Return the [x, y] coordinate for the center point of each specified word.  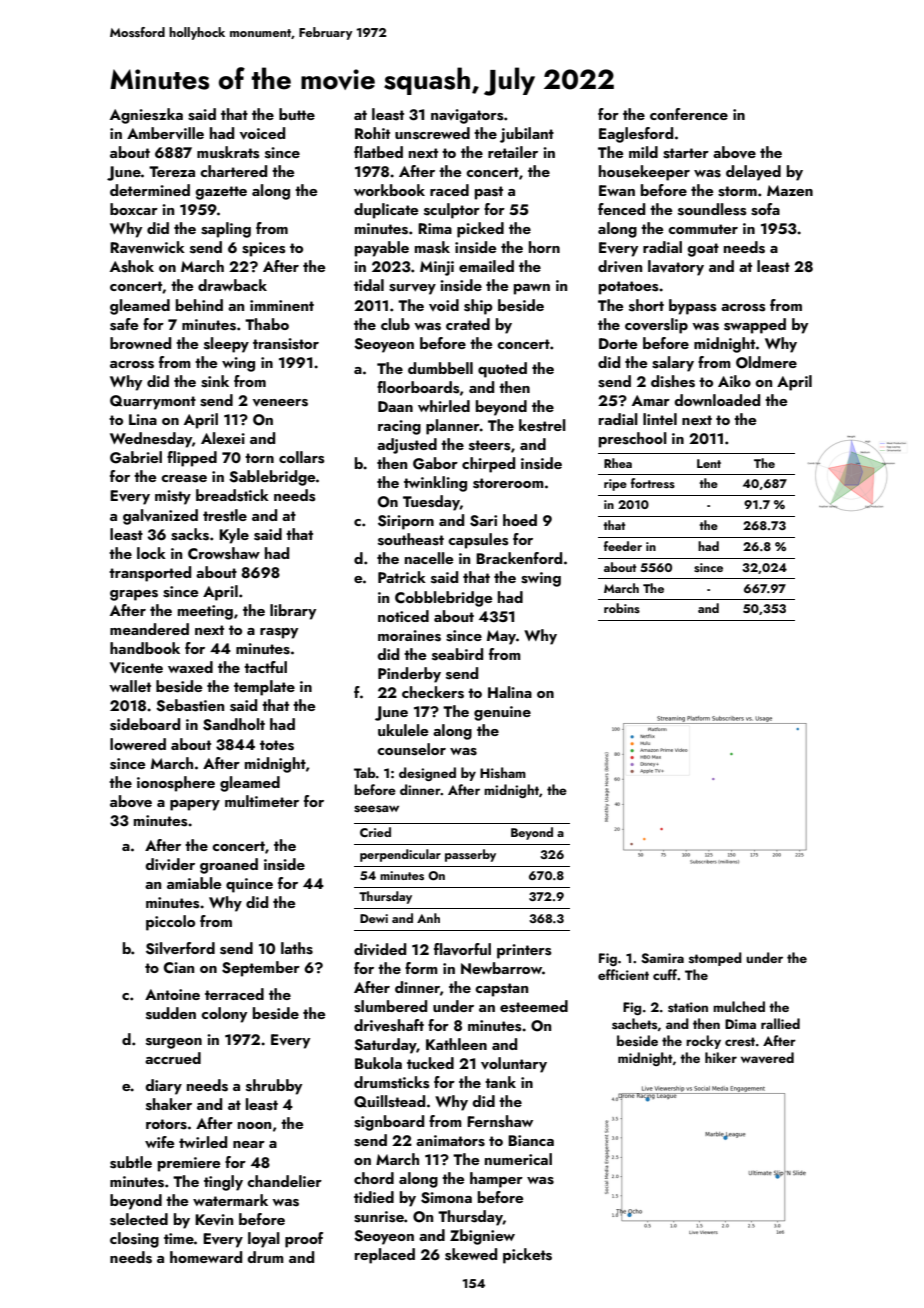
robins [622, 608]
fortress [653, 483]
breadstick [232, 495]
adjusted [407, 446]
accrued [173, 1058]
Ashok [132, 266]
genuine [502, 713]
